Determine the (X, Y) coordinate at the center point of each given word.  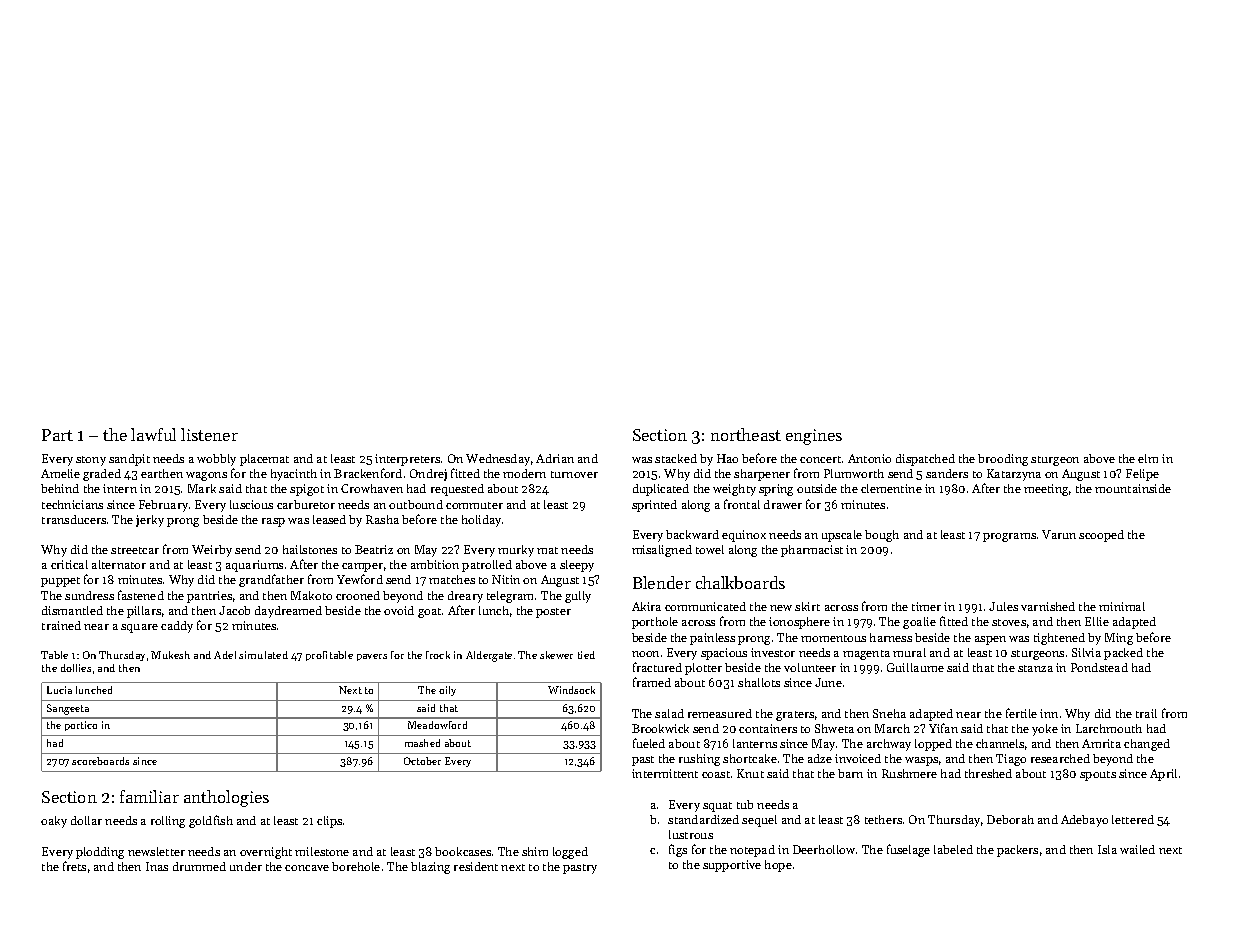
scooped (1101, 536)
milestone (322, 851)
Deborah (1010, 819)
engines (814, 437)
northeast (746, 434)
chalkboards (740, 582)
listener (209, 434)
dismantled (72, 610)
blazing (430, 868)
